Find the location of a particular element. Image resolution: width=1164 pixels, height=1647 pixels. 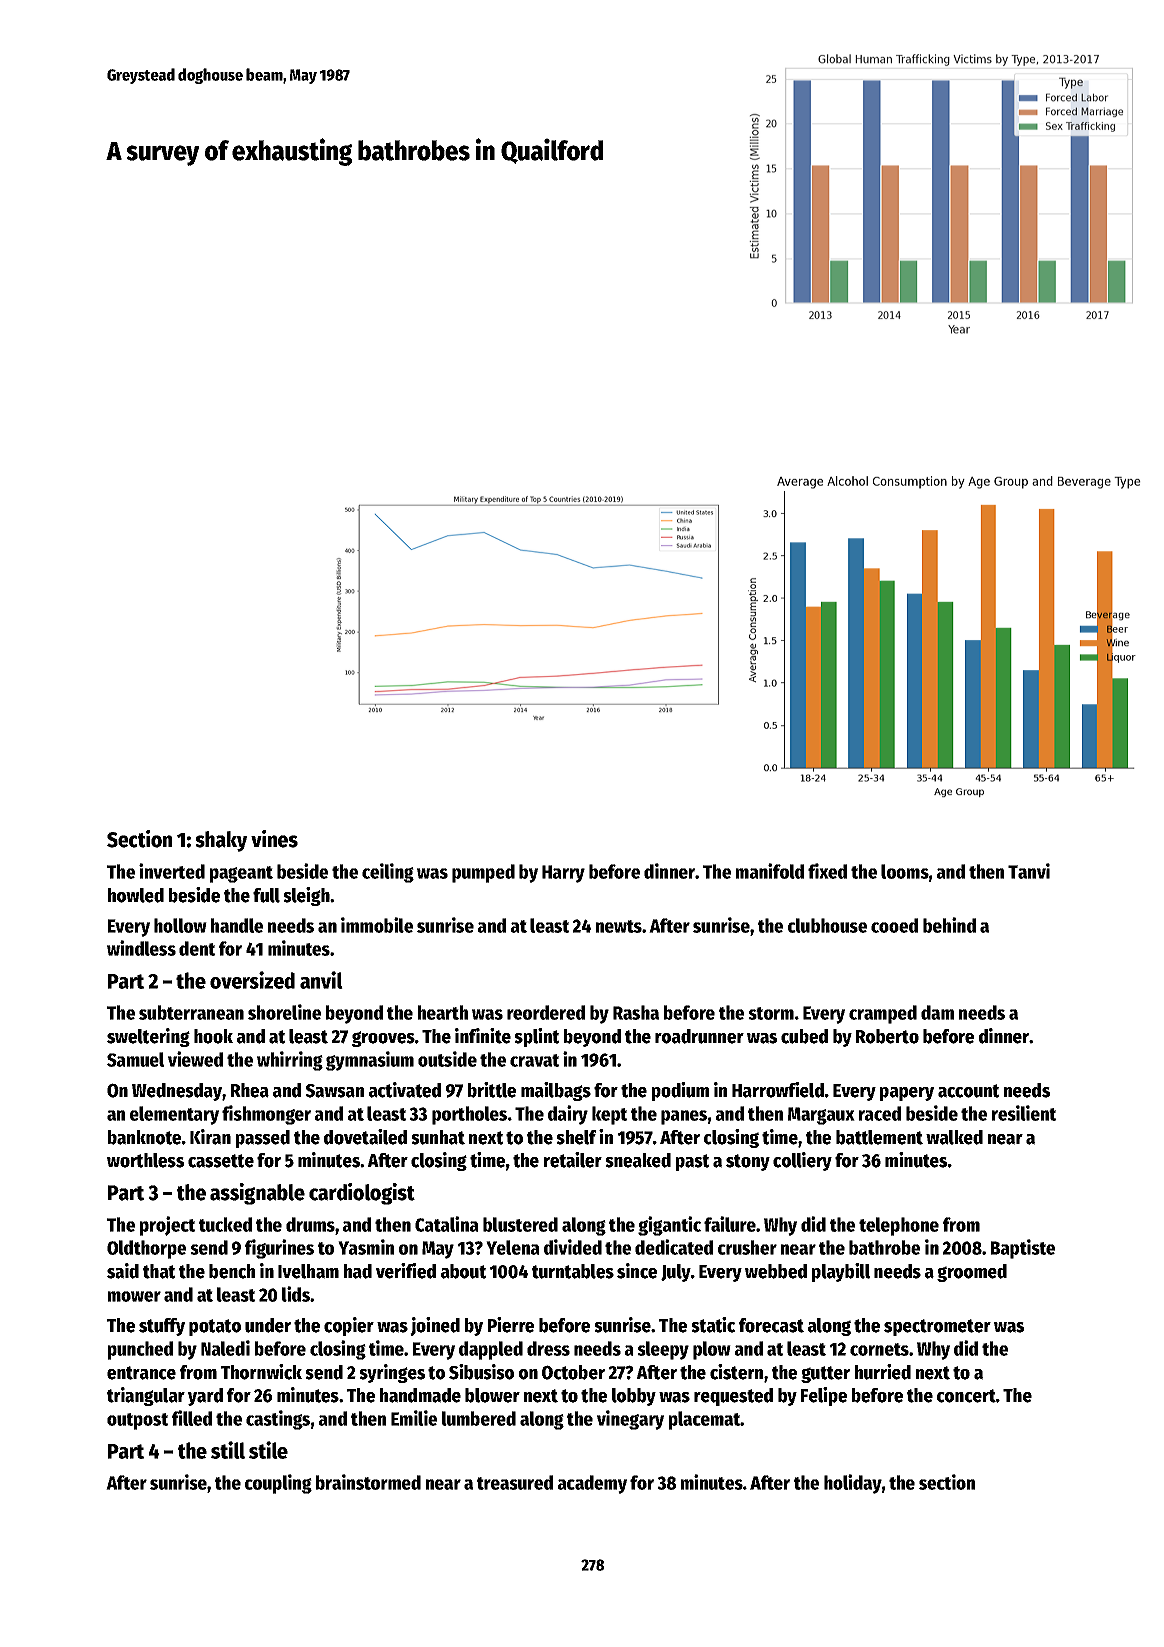

looms is located at coordinates (905, 871).
